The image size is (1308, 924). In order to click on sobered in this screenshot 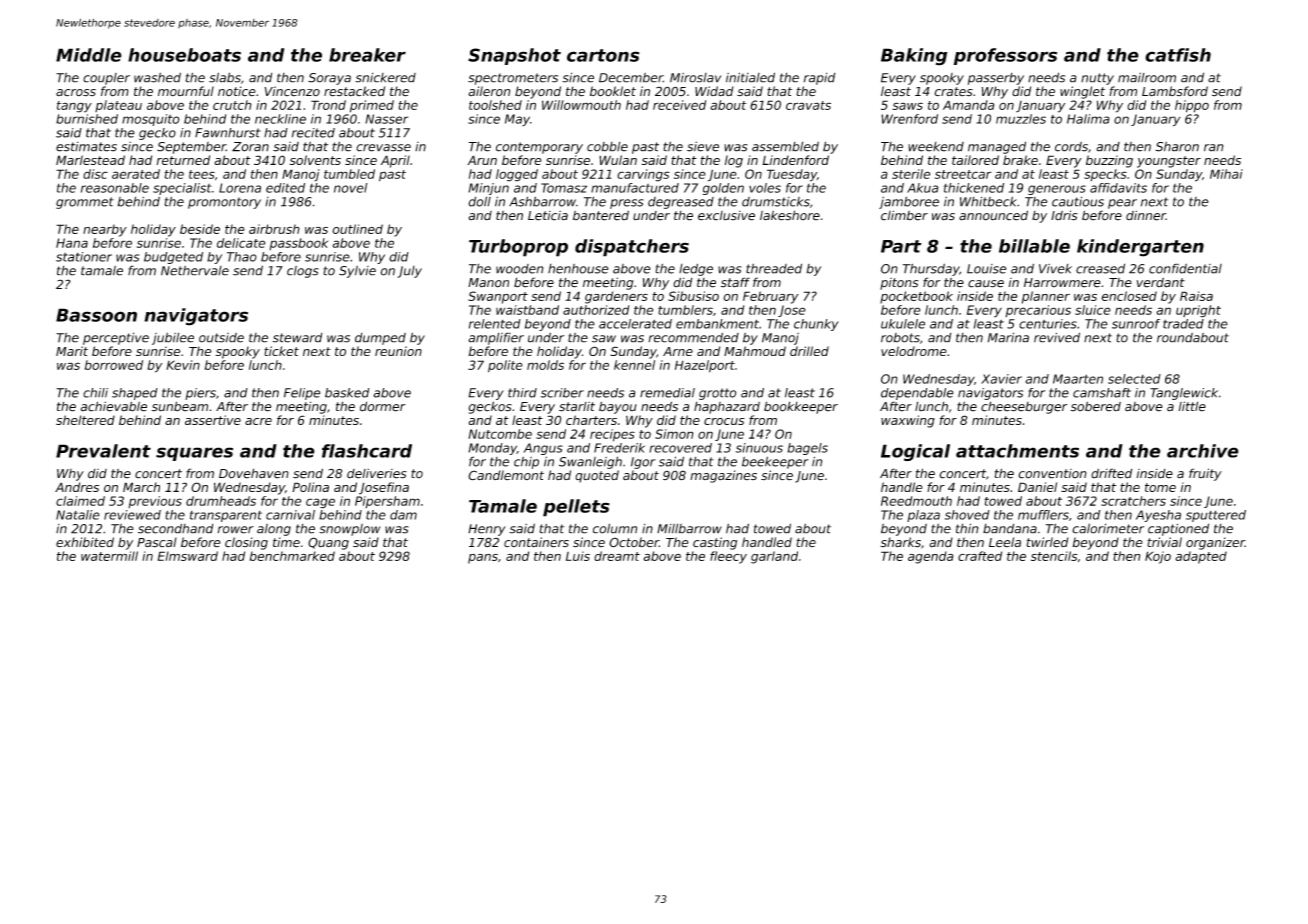, I will do `click(1096, 406)`.
